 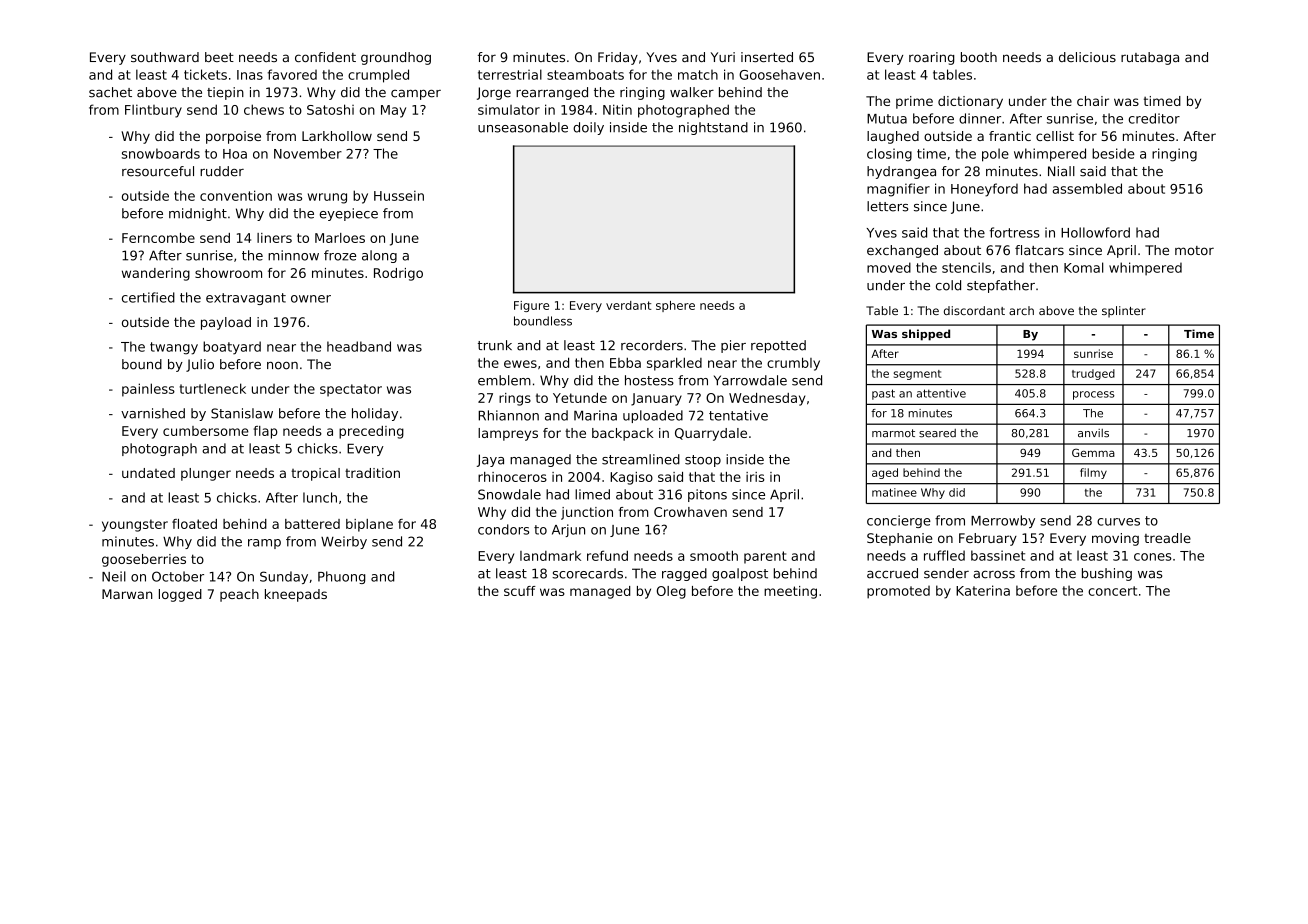 I want to click on sphere, so click(x=675, y=306).
